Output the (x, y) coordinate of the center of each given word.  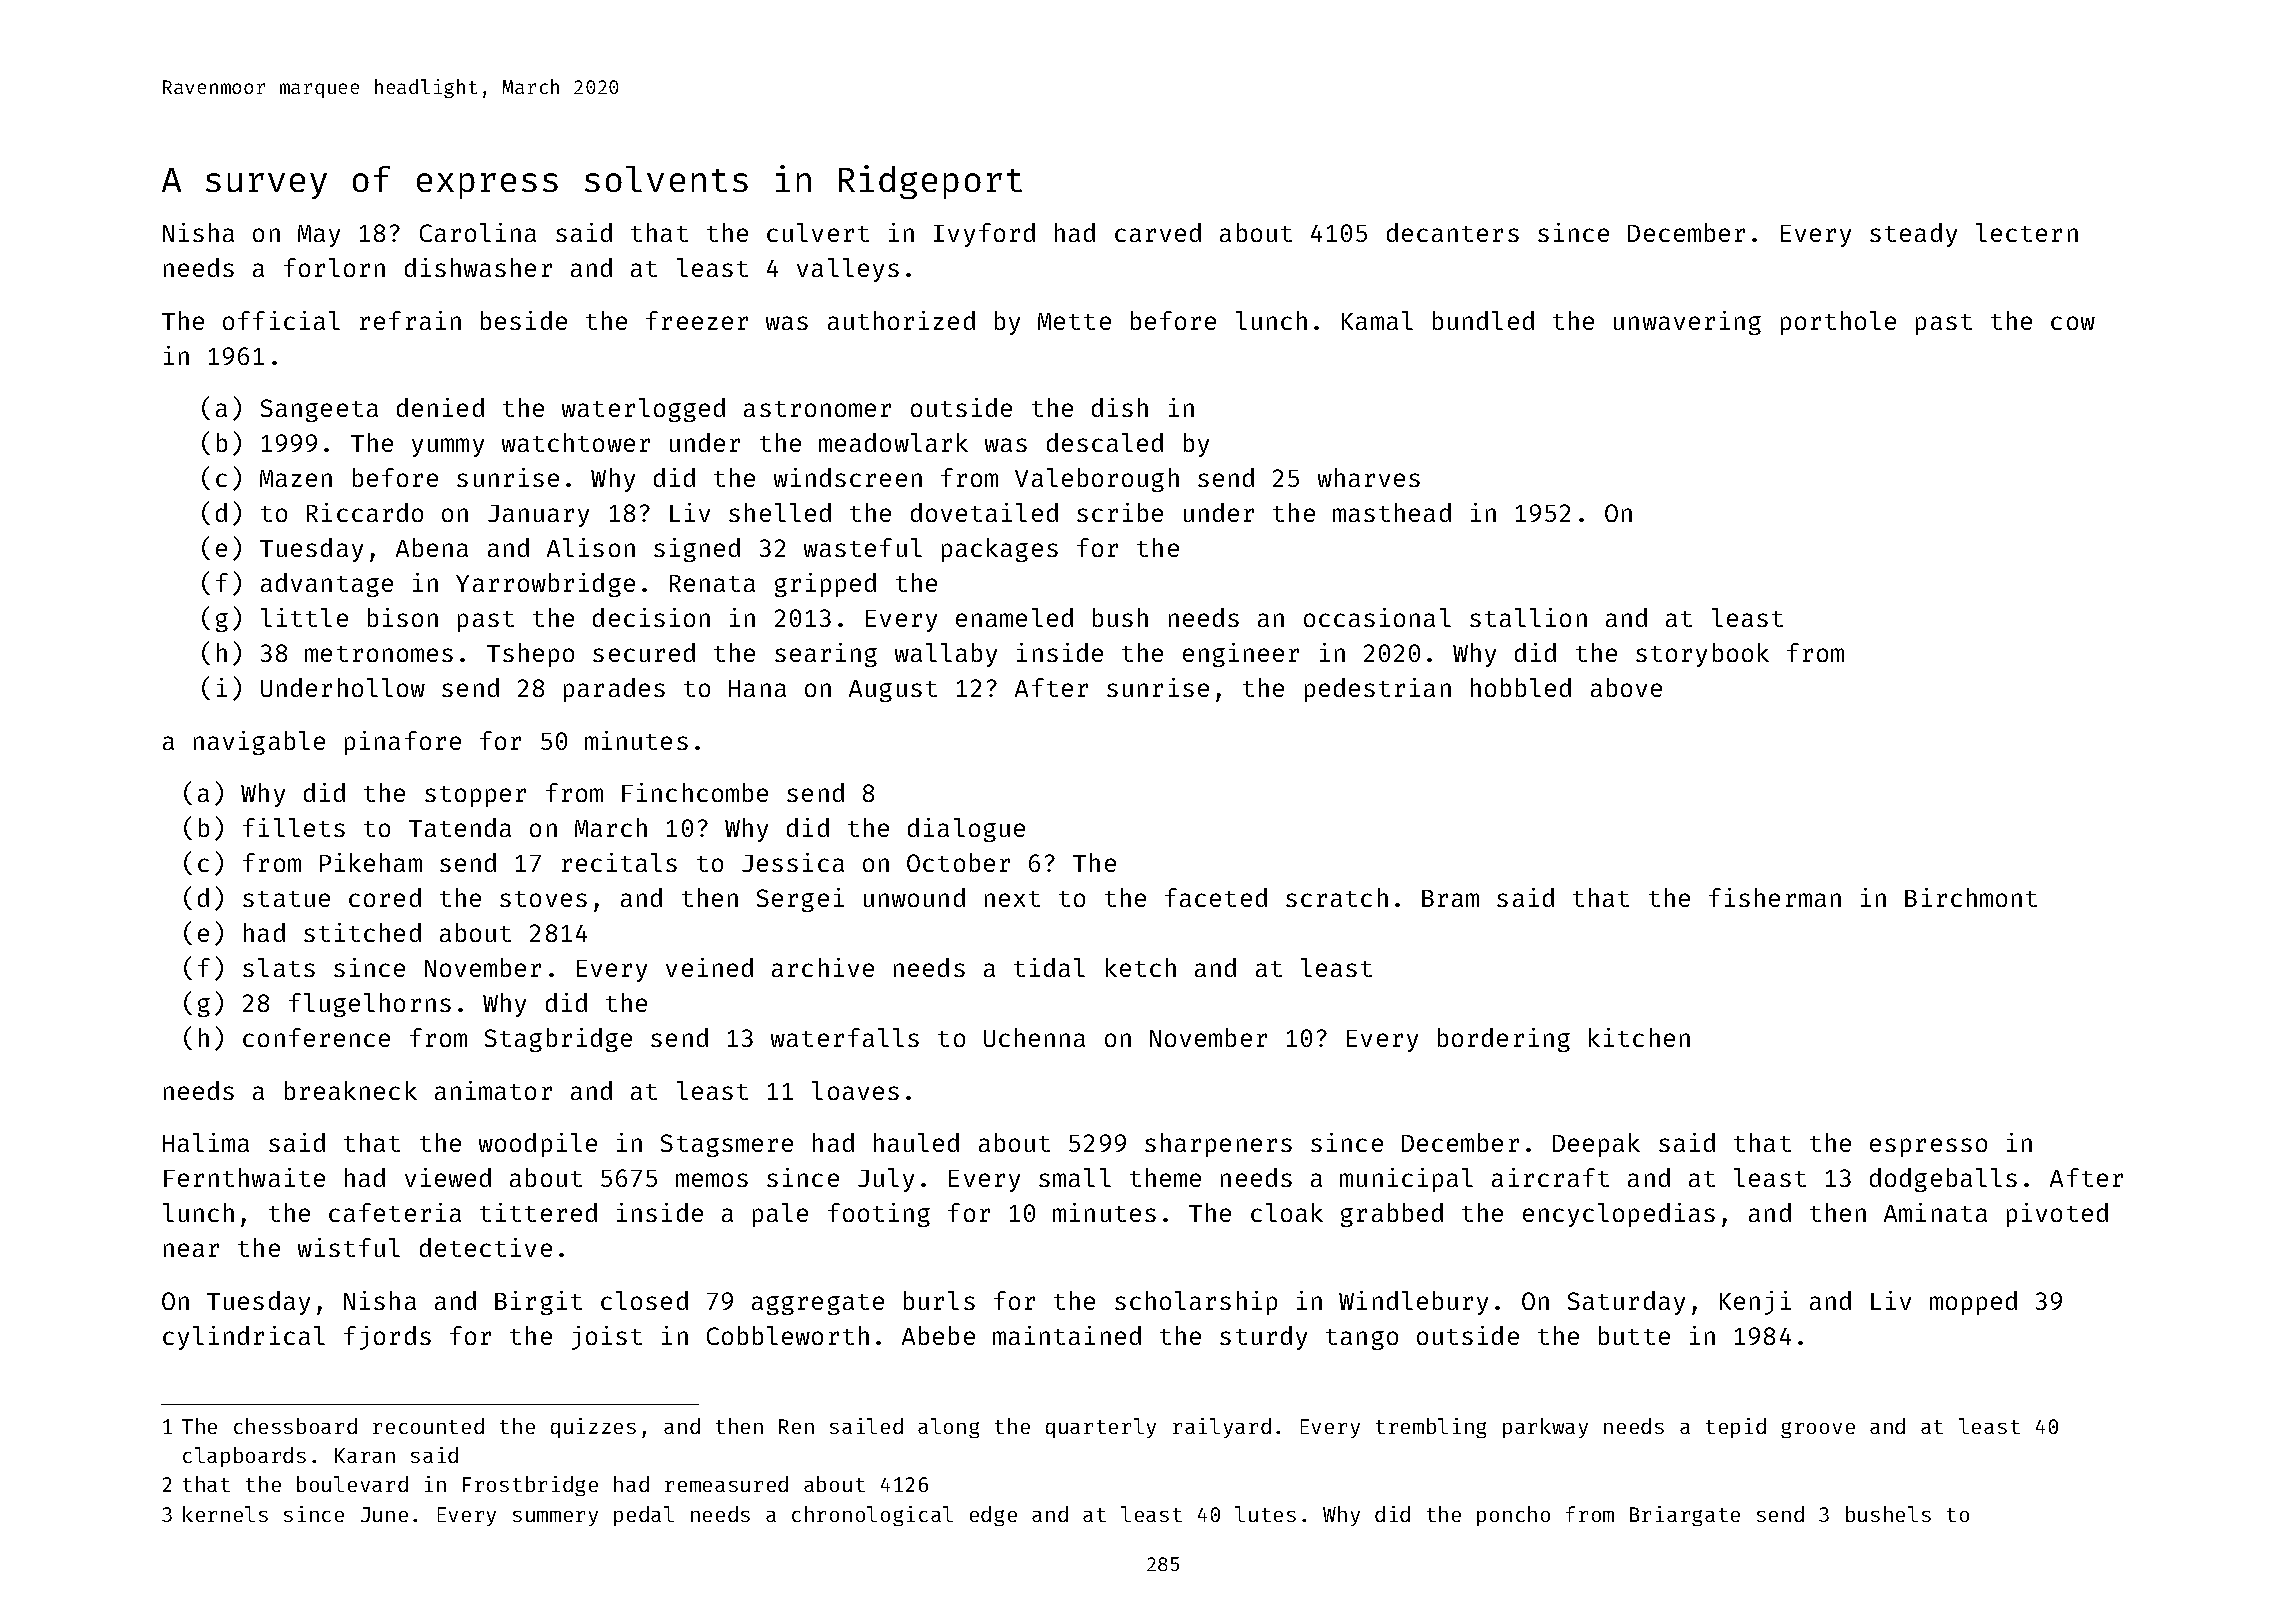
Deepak (1596, 1145)
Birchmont (1971, 897)
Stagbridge (558, 1040)
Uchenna (1034, 1037)
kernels (225, 1514)
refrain (410, 320)
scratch (1337, 897)
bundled (1483, 320)
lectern (2027, 232)
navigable (259, 743)
